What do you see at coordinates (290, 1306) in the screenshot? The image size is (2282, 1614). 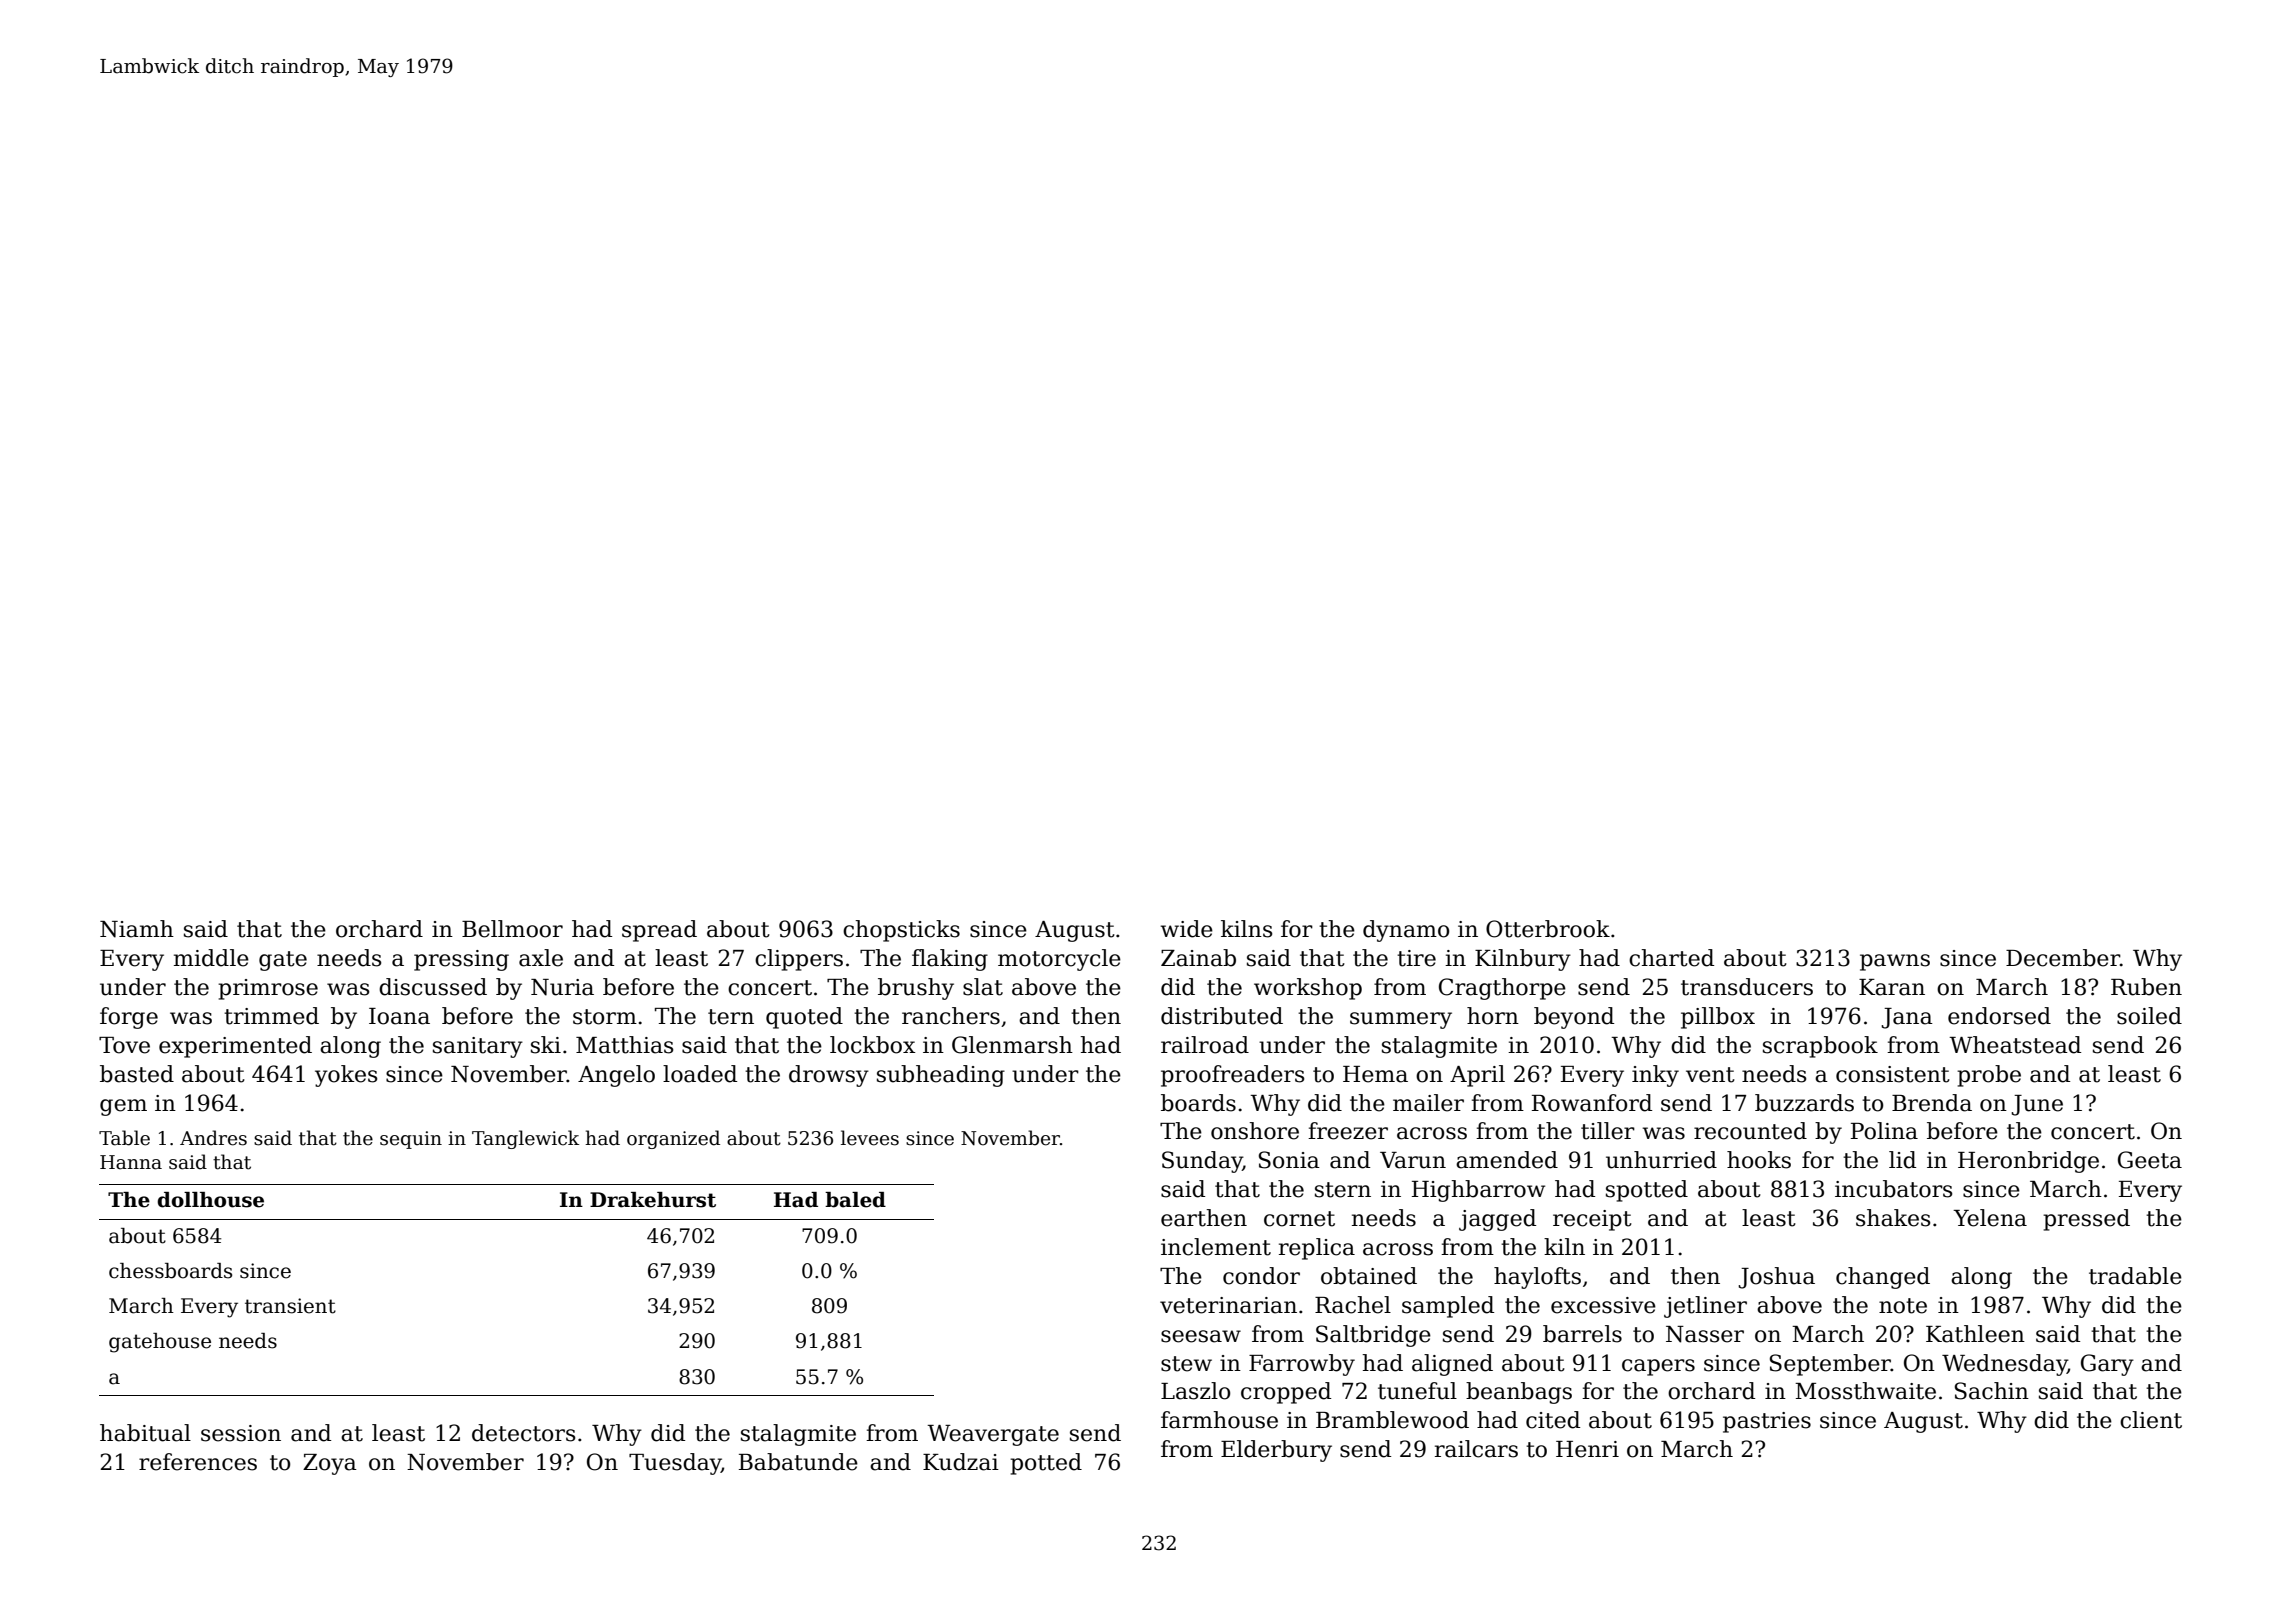 I see `transient` at bounding box center [290, 1306].
